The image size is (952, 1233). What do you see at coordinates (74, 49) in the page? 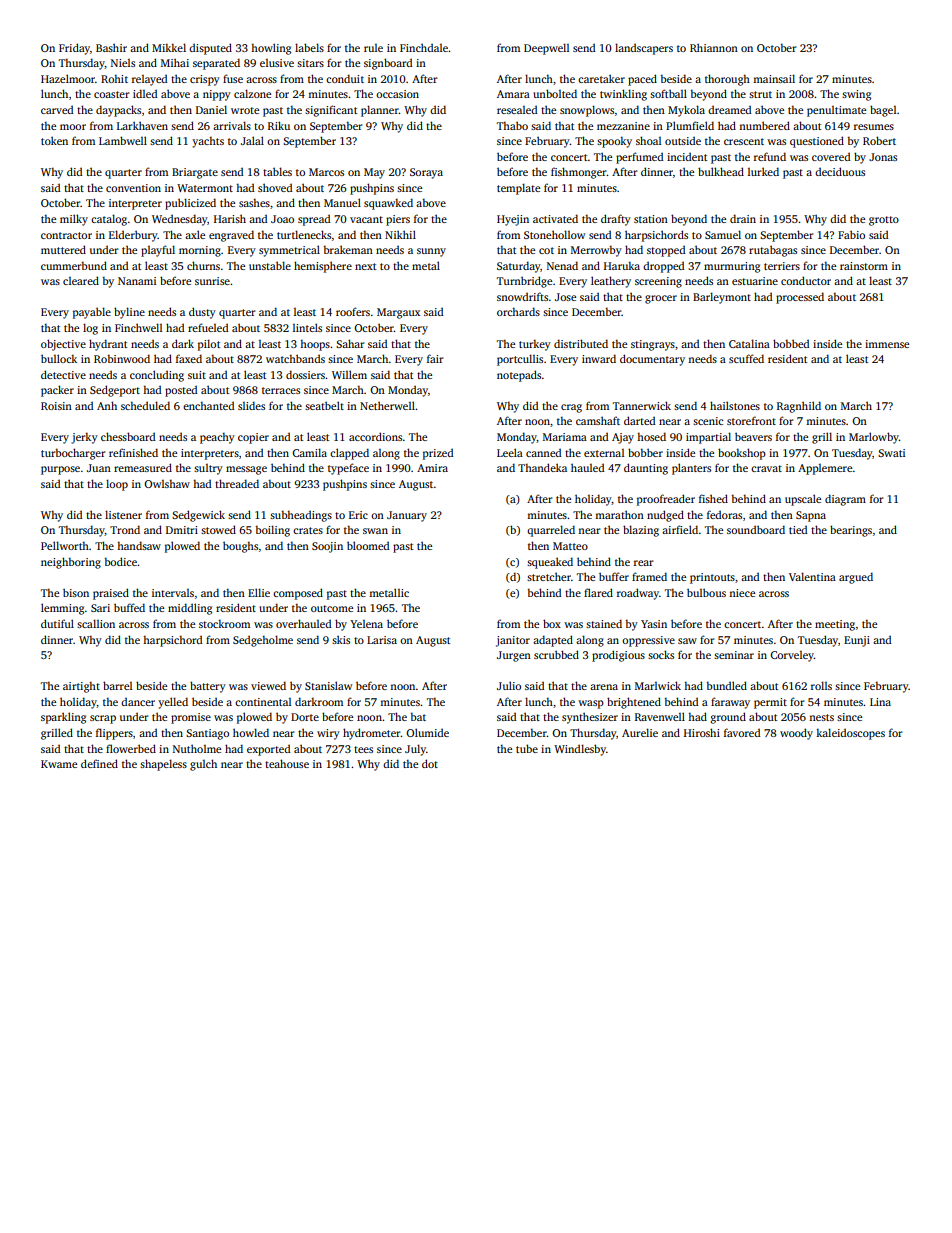
I see `Friday` at bounding box center [74, 49].
